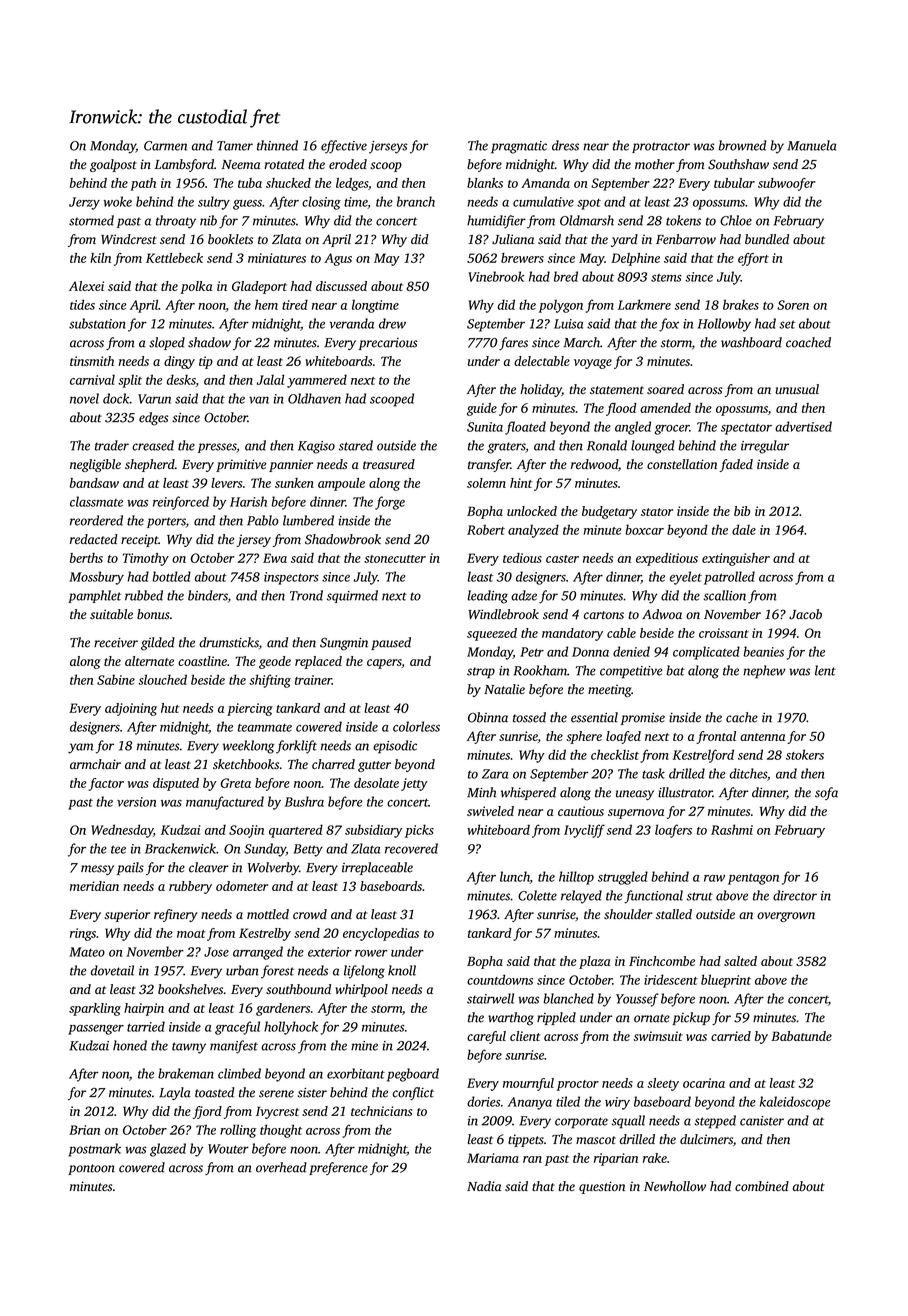 The height and width of the screenshot is (1316, 908). I want to click on squirmed, so click(352, 596).
